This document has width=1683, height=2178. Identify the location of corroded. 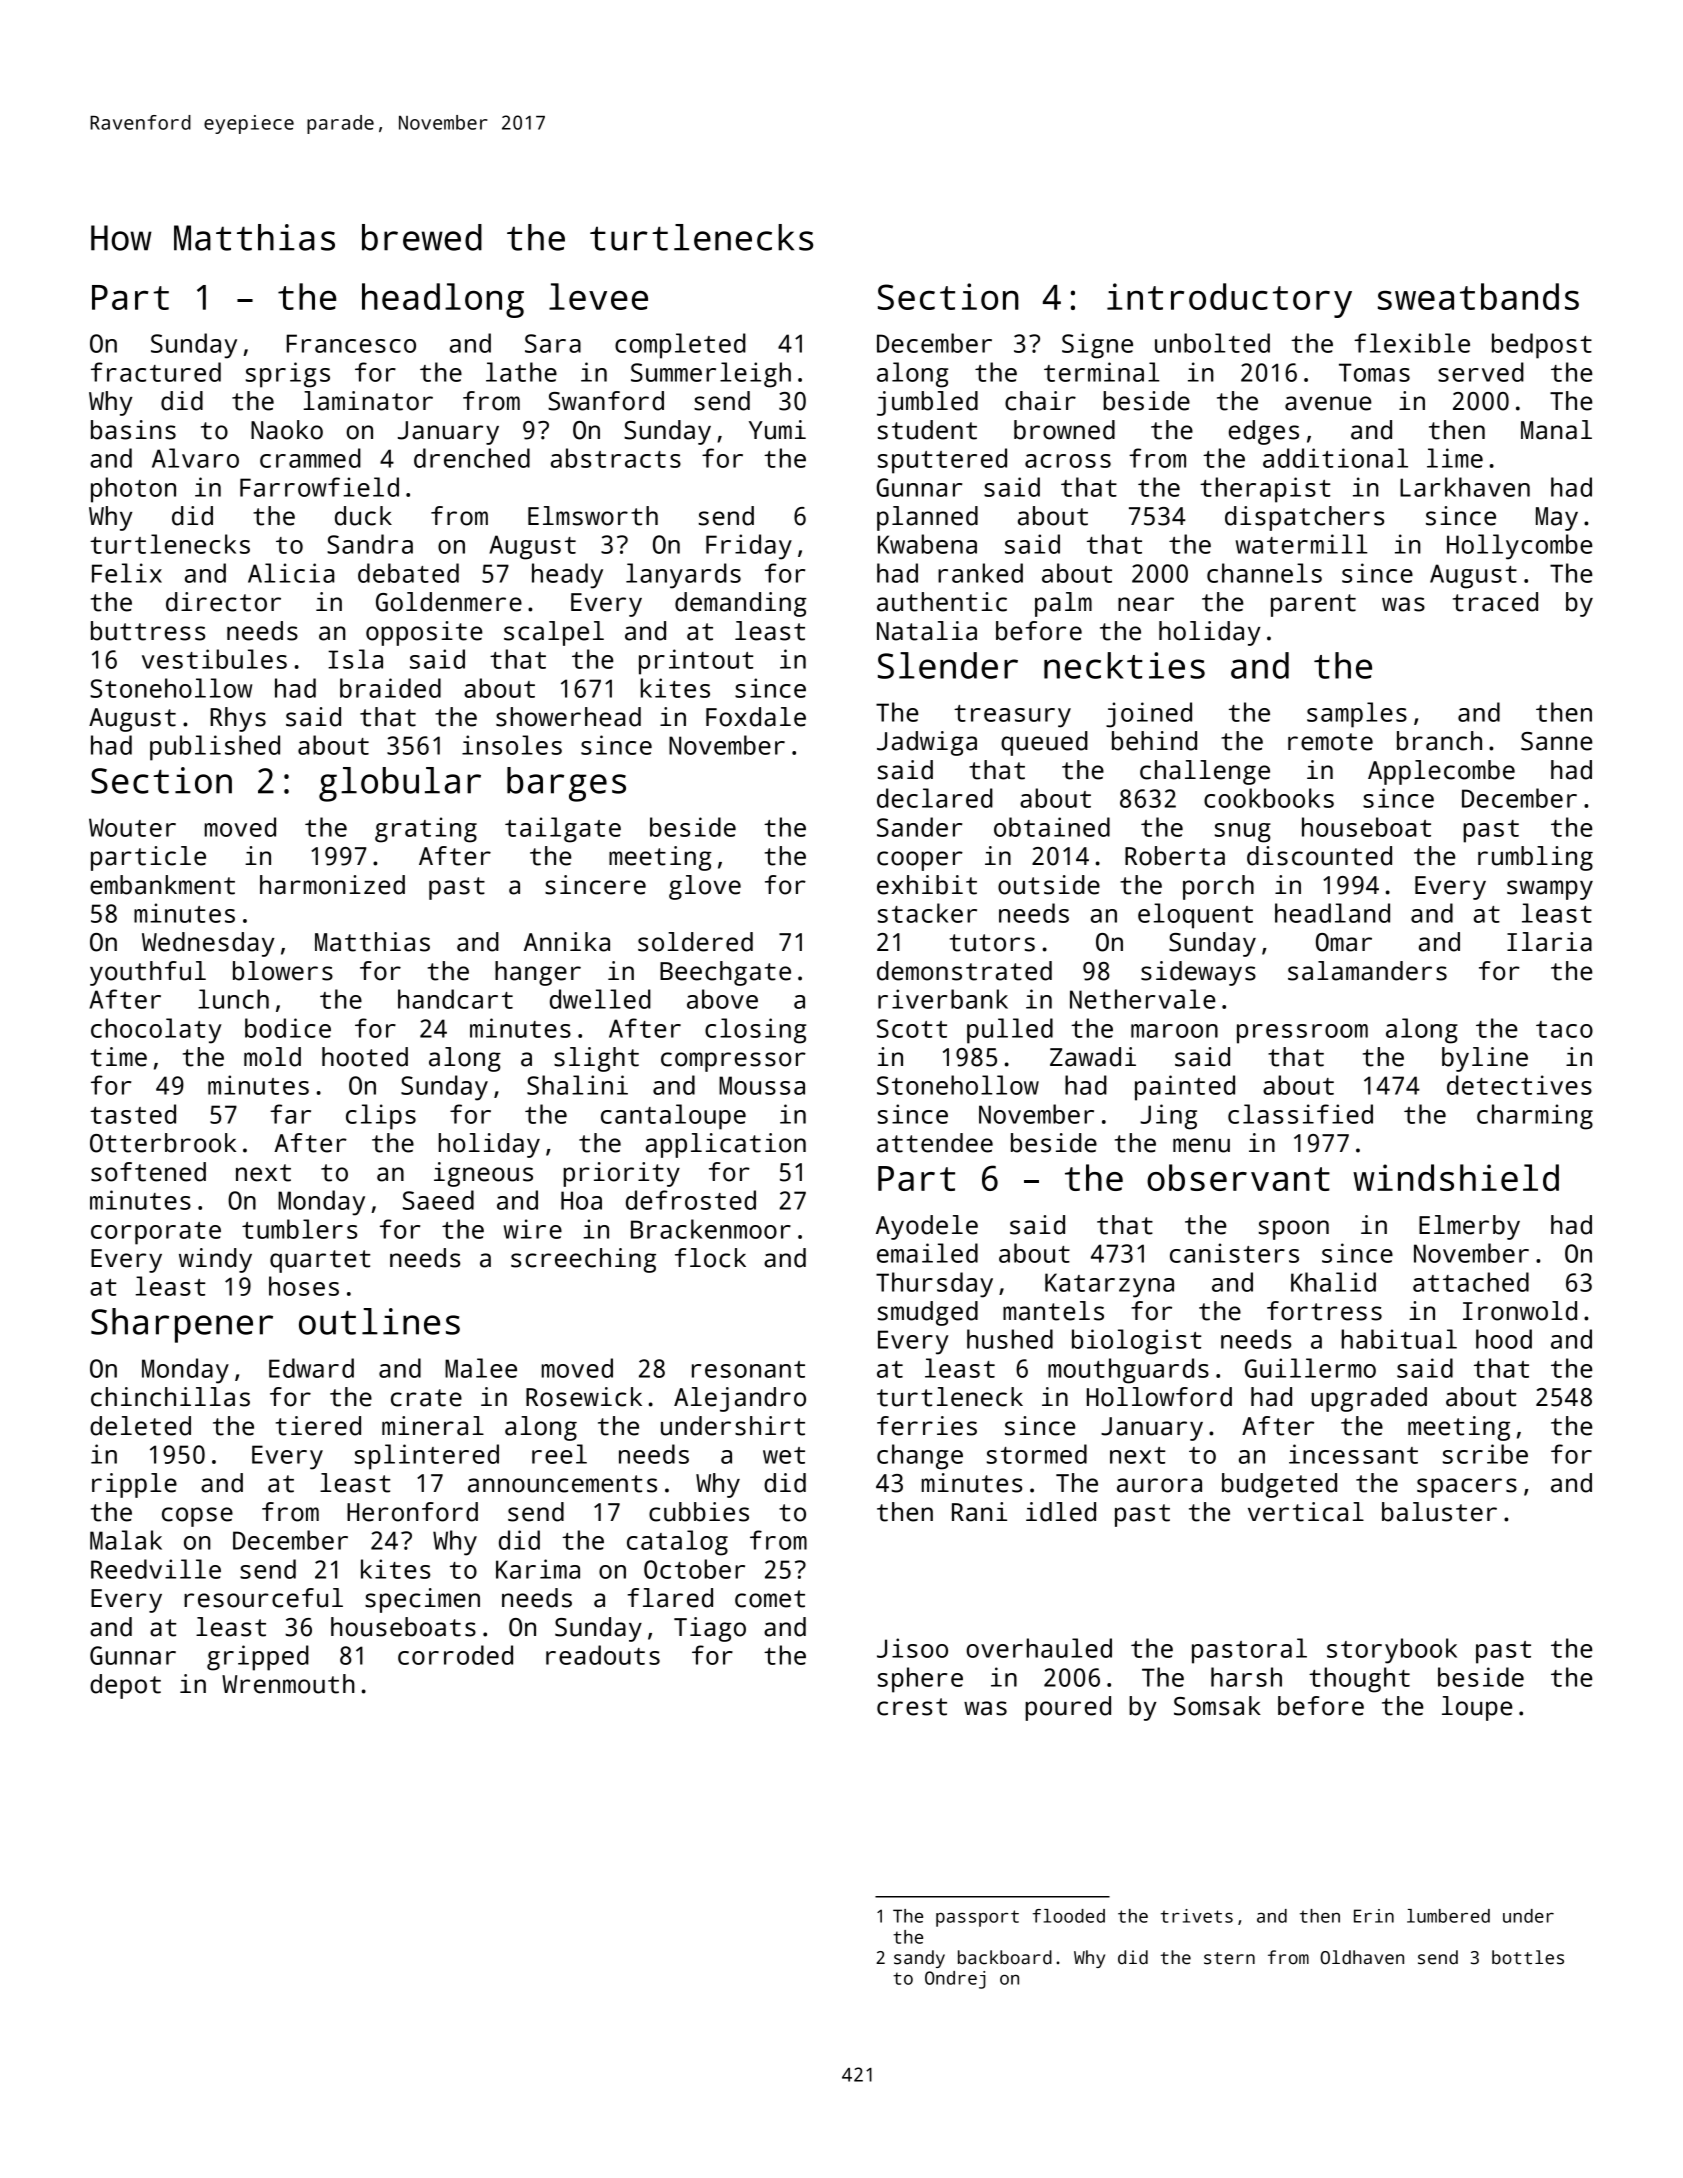
(455, 1655).
